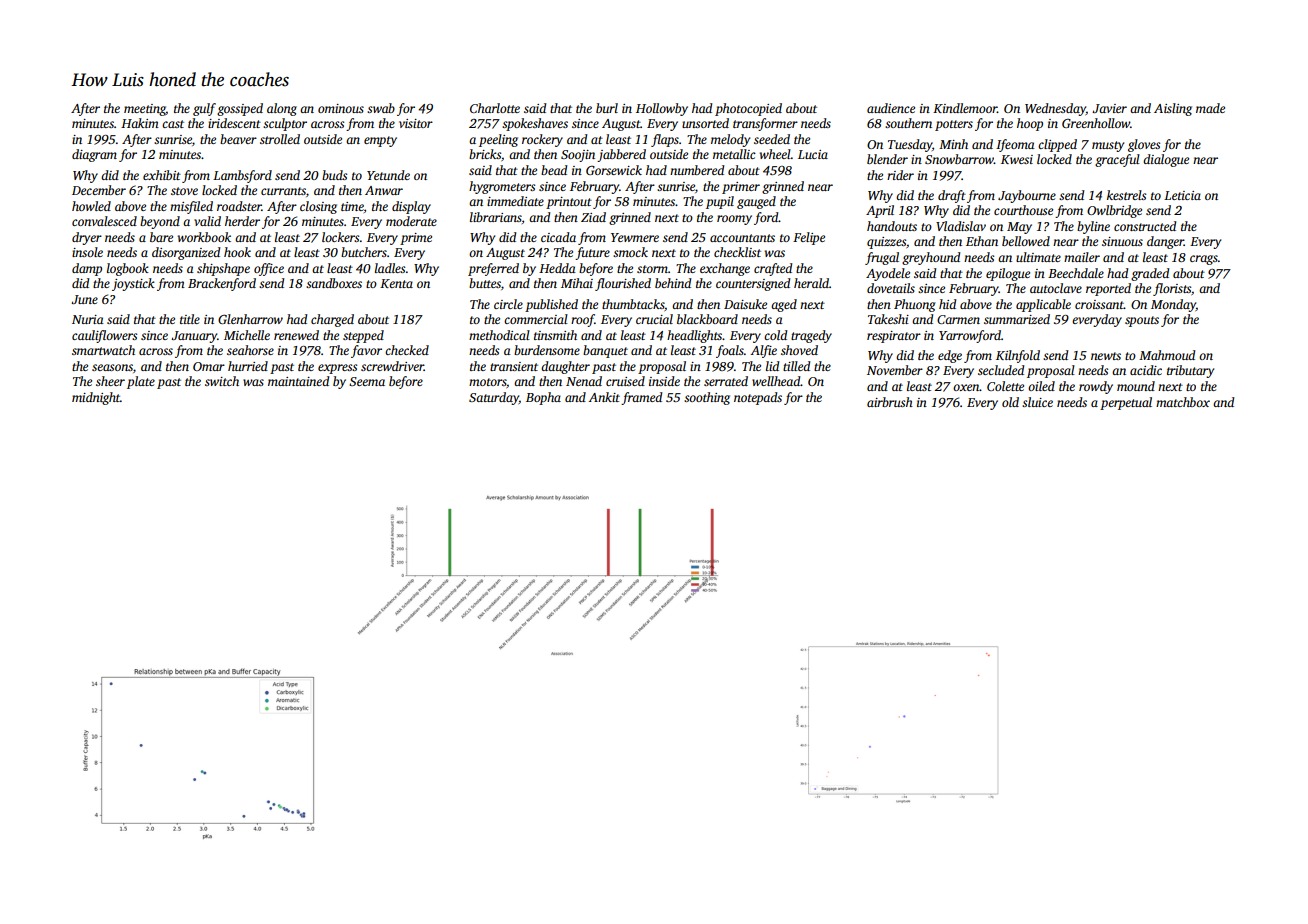 Image resolution: width=1308 pixels, height=924 pixels. What do you see at coordinates (577, 283) in the document?
I see `Mihai` at bounding box center [577, 283].
